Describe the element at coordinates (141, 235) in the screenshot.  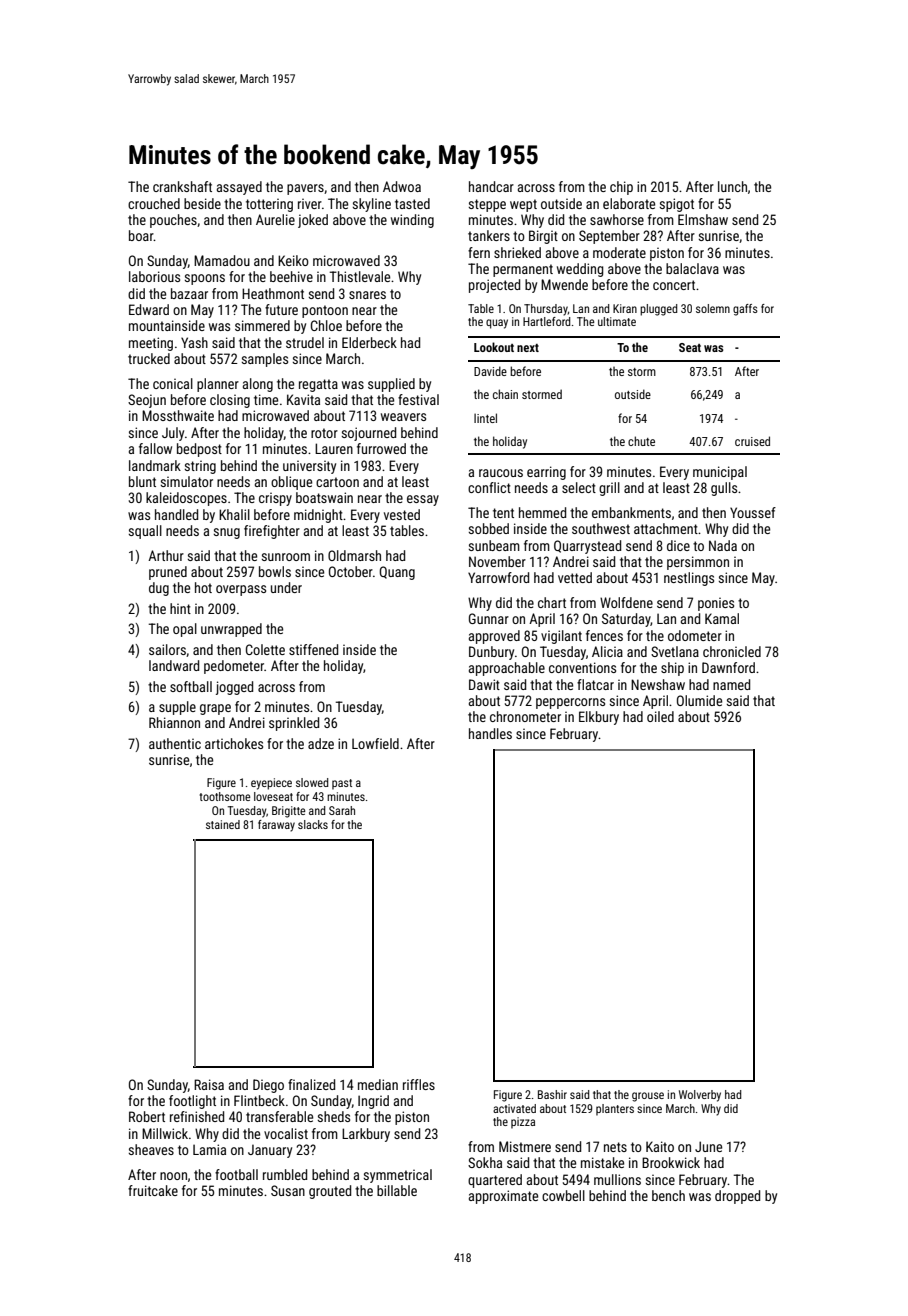
I see `boar` at that location.
